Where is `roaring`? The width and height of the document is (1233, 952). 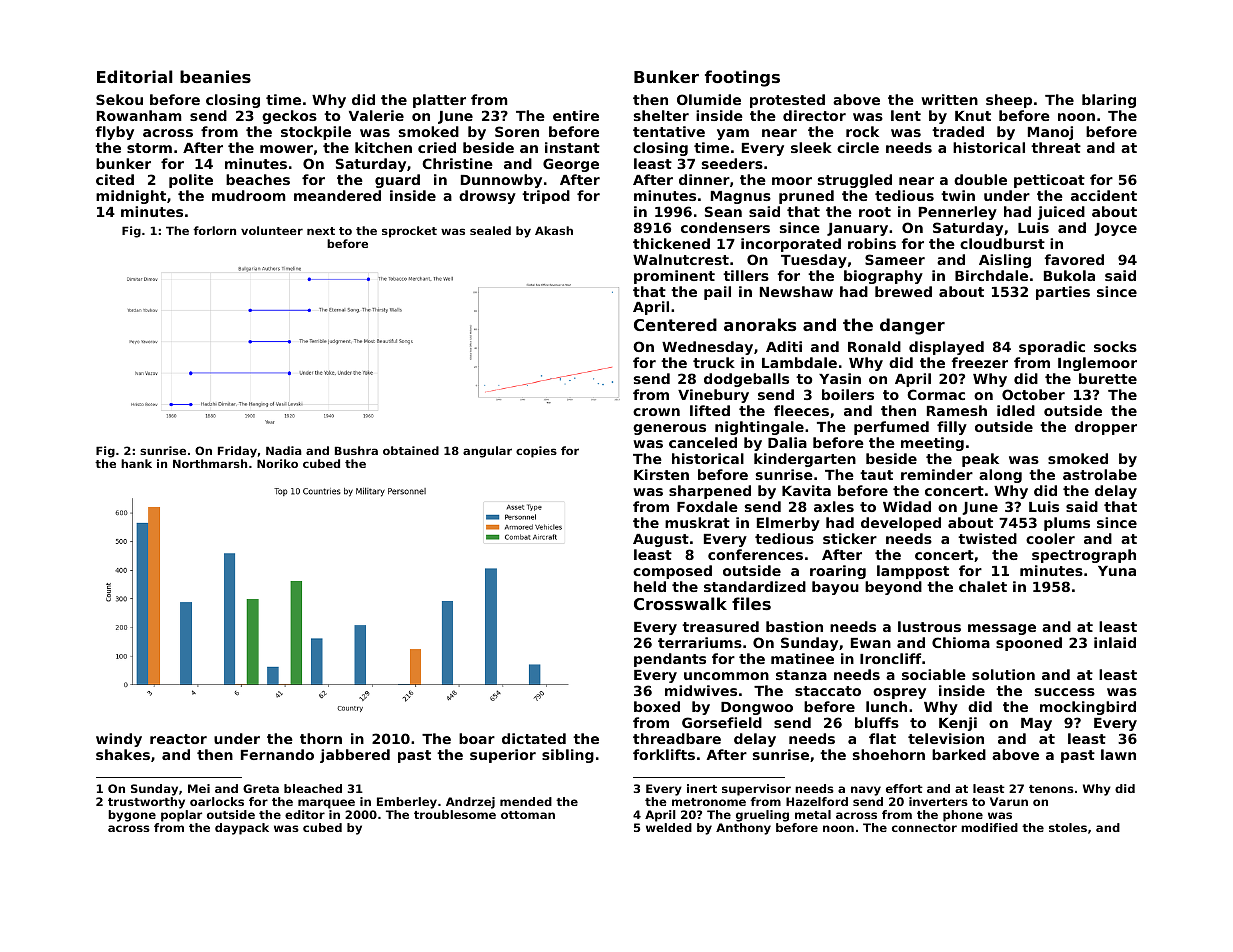 roaring is located at coordinates (838, 572).
